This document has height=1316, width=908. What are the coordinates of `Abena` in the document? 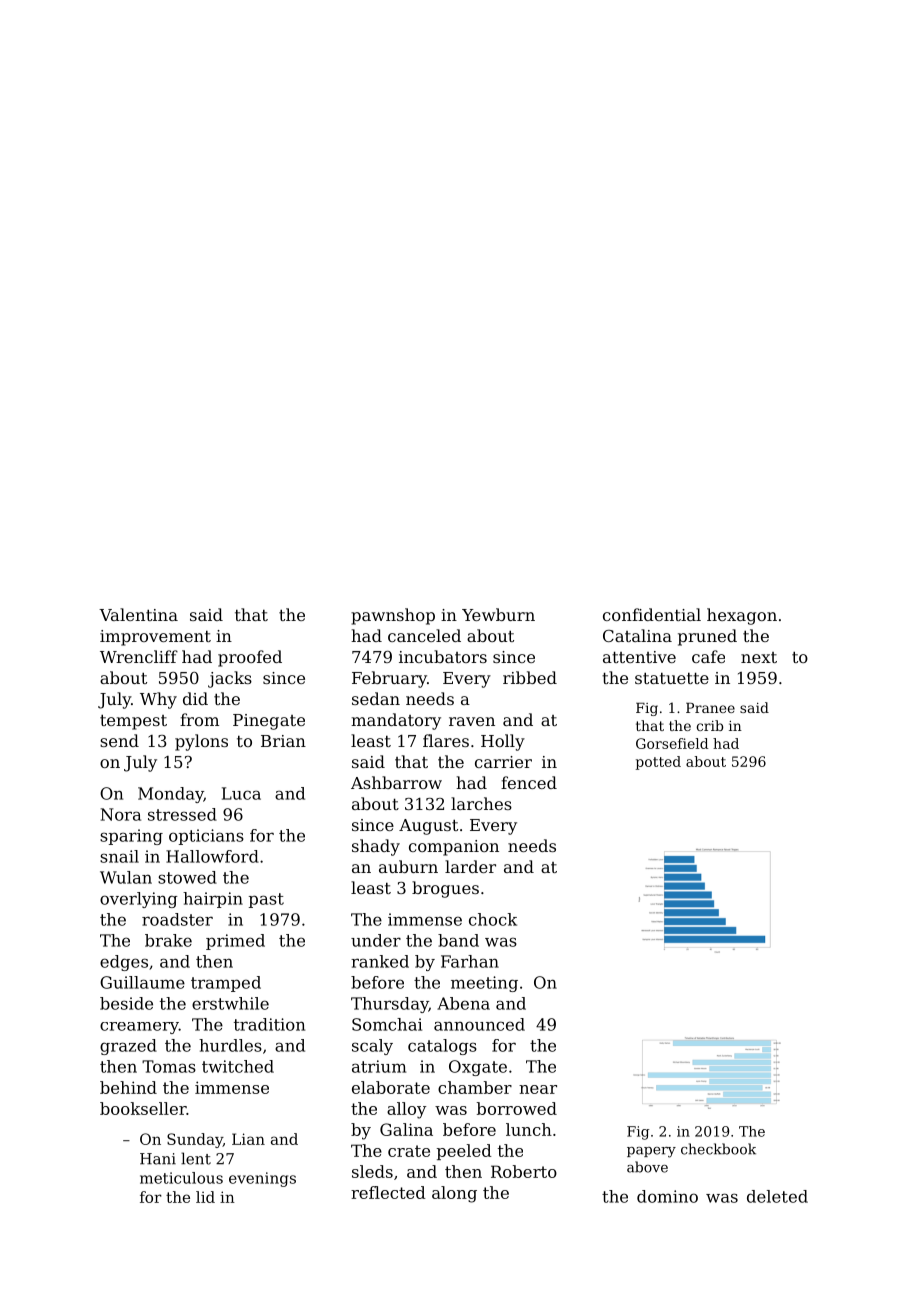 It's located at (463, 1003).
